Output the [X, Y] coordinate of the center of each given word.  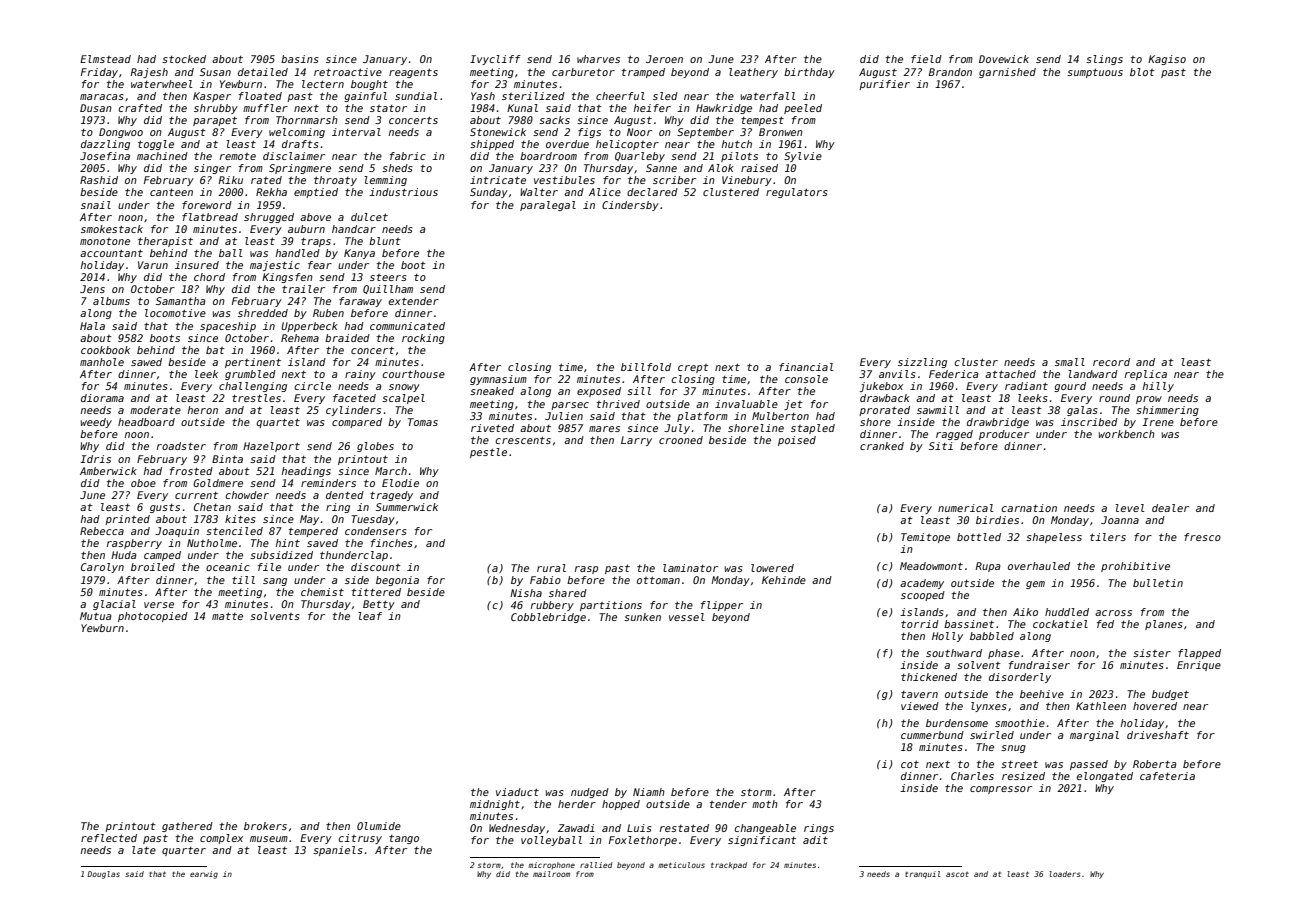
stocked [184, 59]
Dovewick [1004, 59]
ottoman [658, 580]
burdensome [957, 723]
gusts [165, 508]
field [926, 59]
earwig [204, 875]
